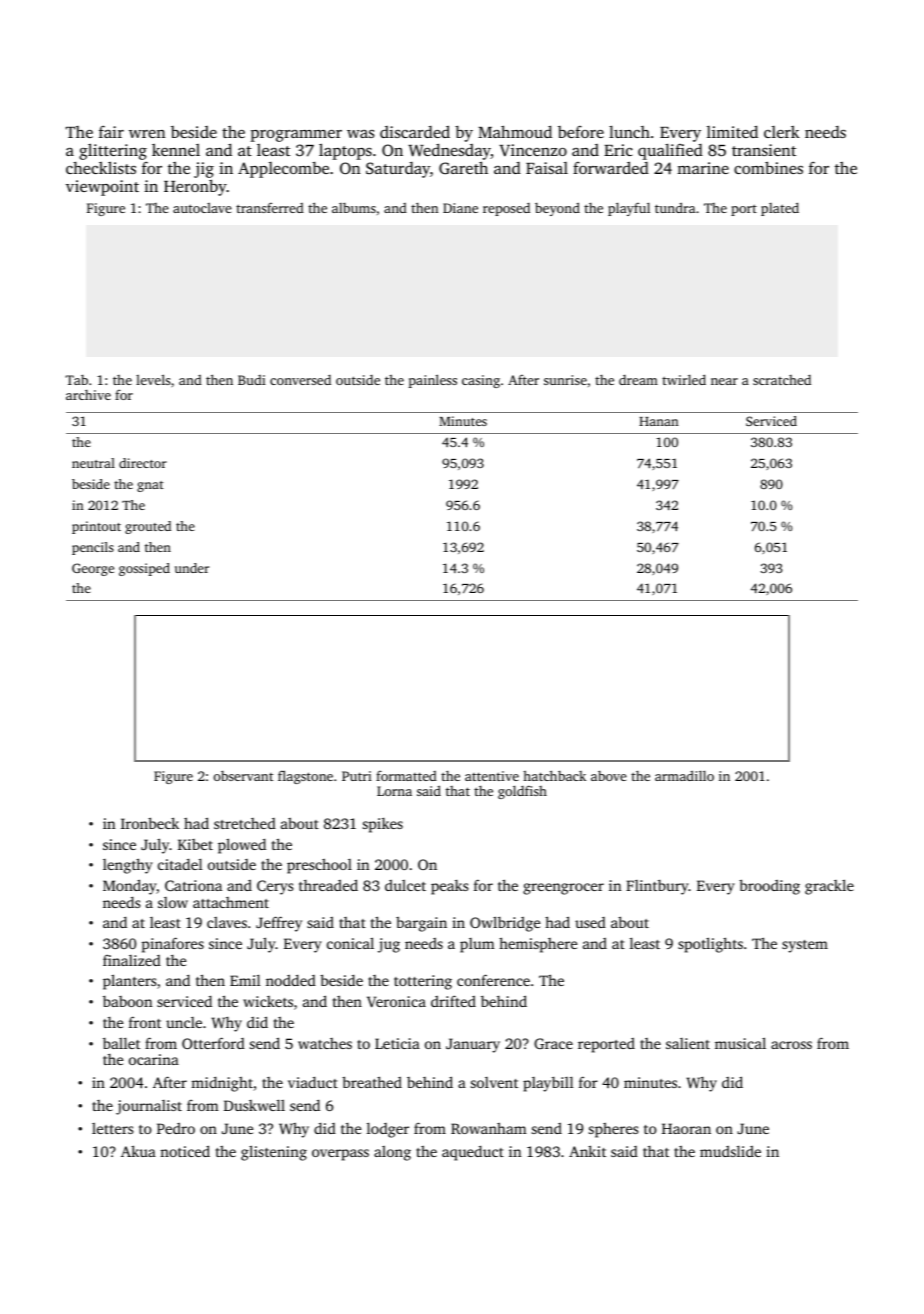  I want to click on near, so click(724, 381).
